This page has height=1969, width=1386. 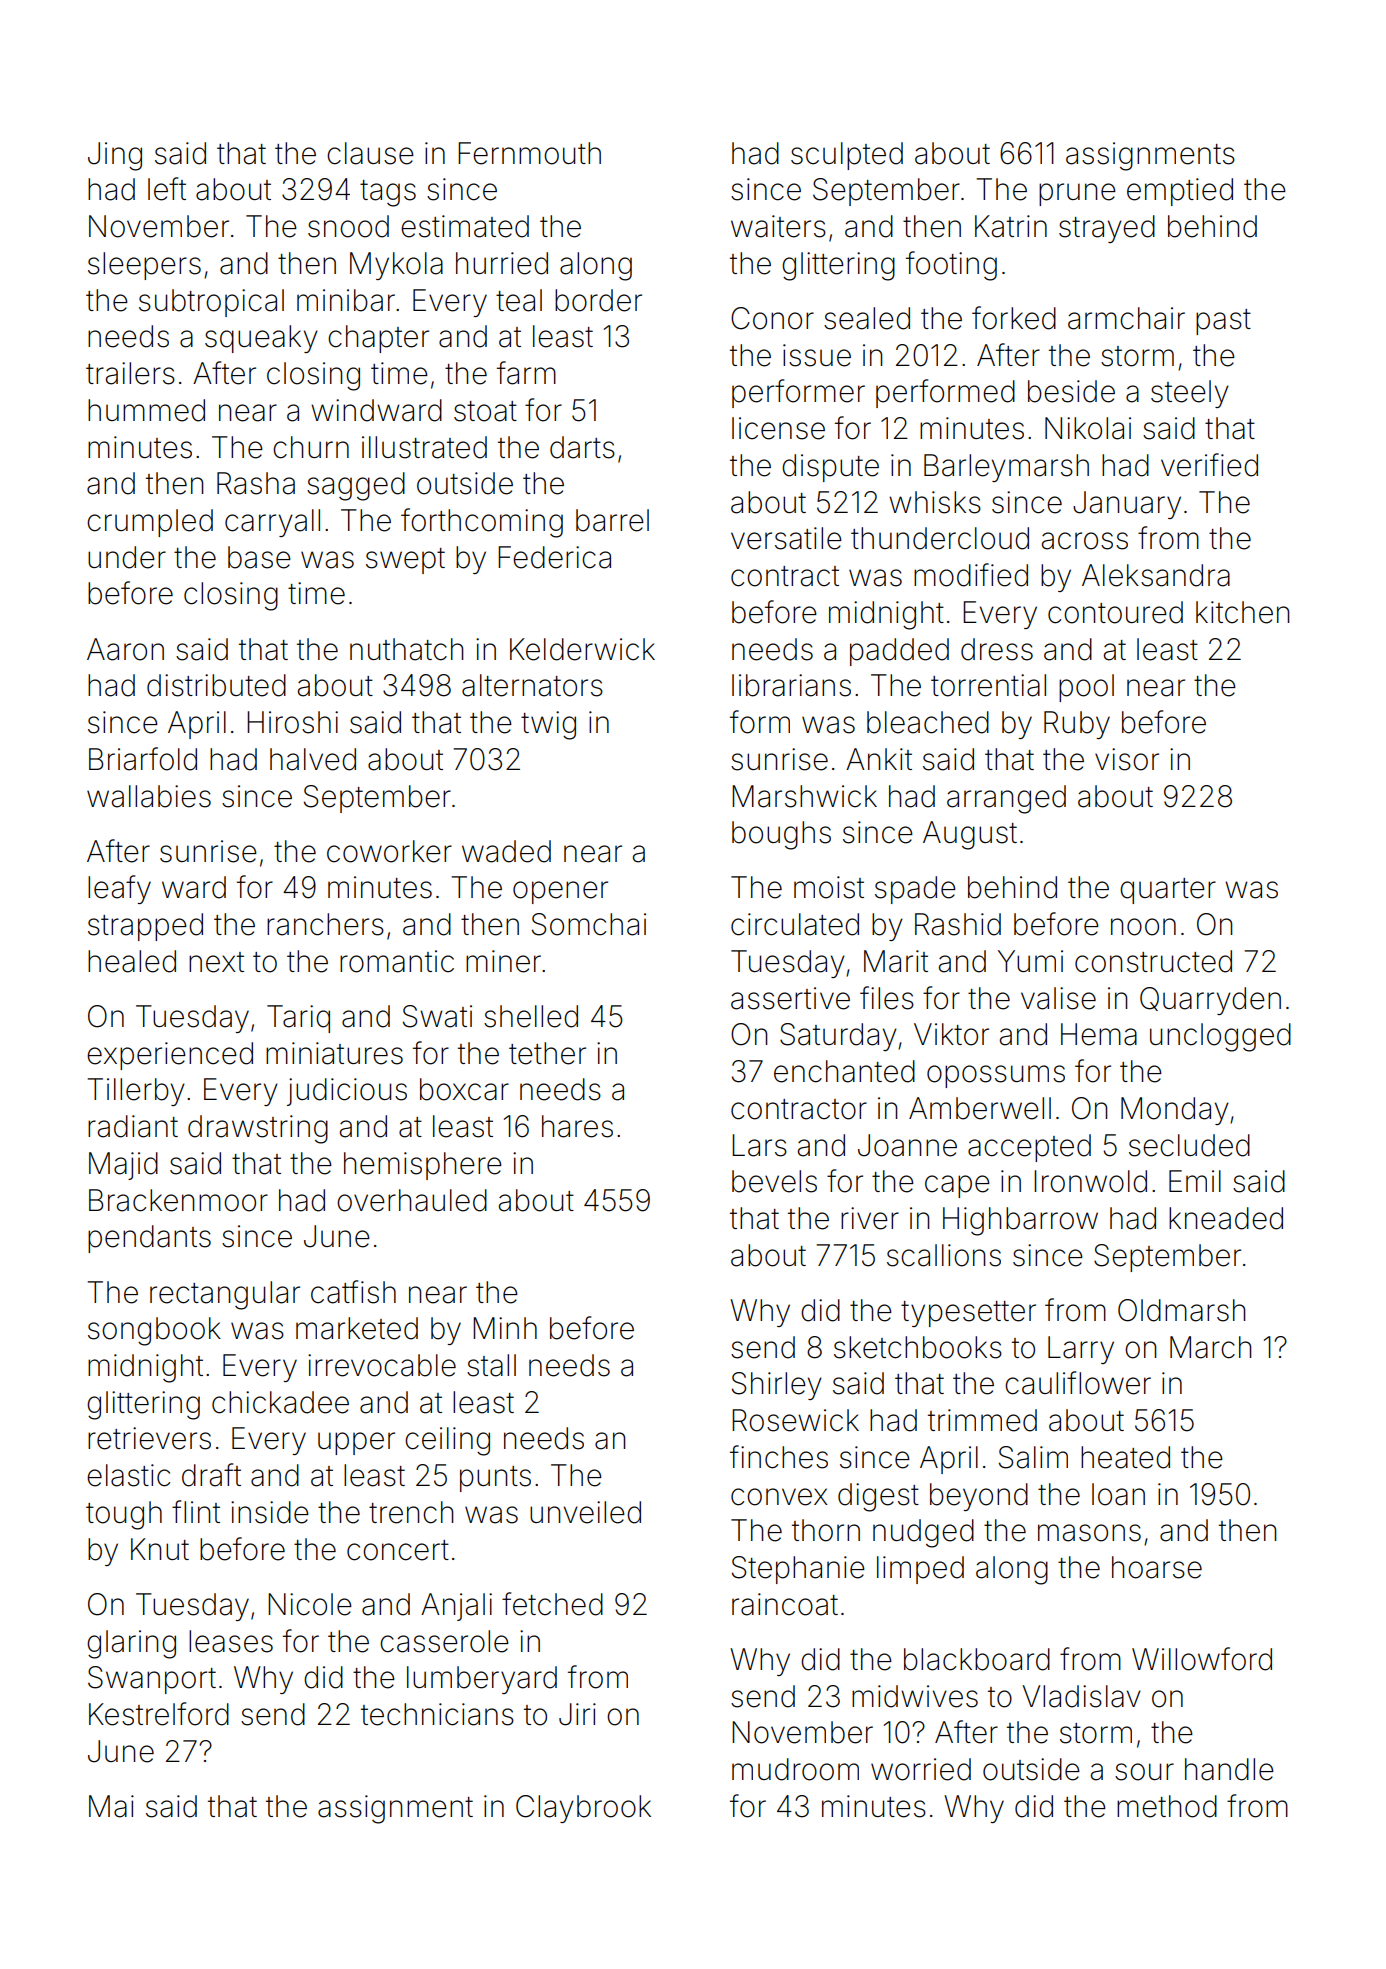 I want to click on Viktor, so click(x=951, y=1034).
